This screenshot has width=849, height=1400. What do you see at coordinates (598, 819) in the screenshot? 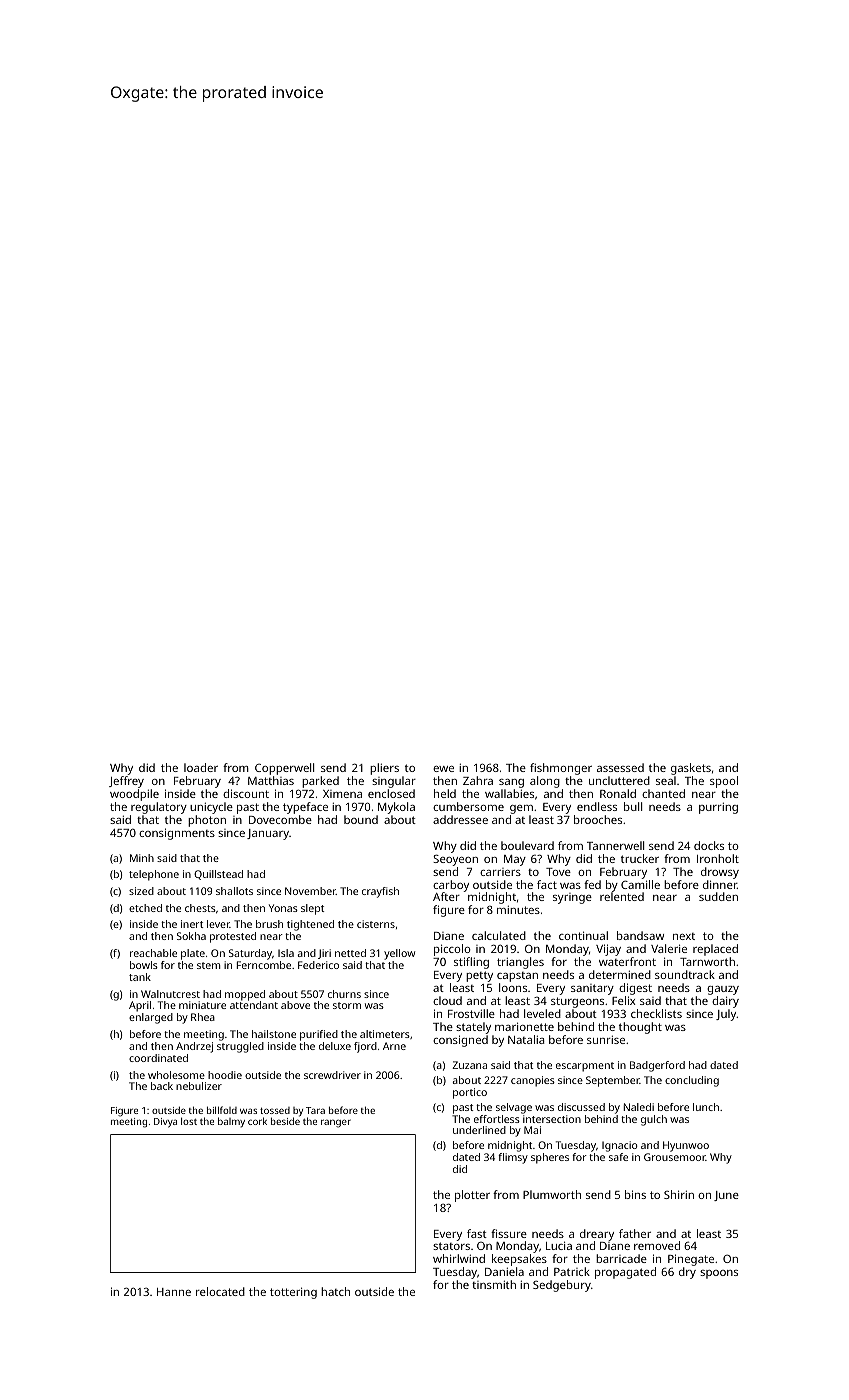
I see `brooches` at bounding box center [598, 819].
